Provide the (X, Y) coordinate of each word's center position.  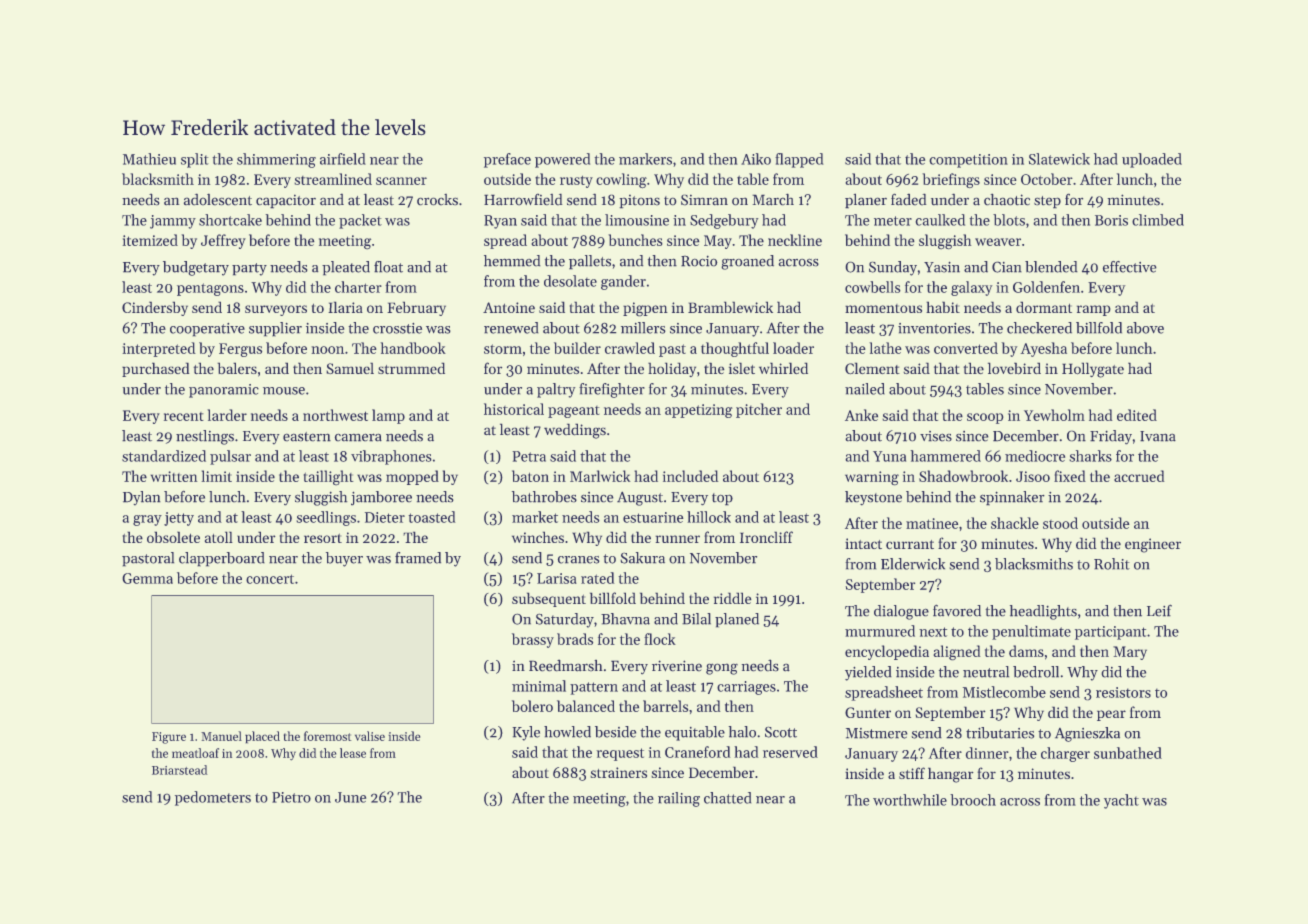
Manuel (221, 736)
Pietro (291, 797)
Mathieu (149, 159)
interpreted (159, 349)
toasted (432, 517)
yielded (868, 673)
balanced (586, 706)
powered (562, 160)
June (350, 797)
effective (1130, 267)
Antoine (509, 307)
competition (968, 161)
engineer (1153, 545)
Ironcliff (766, 537)
